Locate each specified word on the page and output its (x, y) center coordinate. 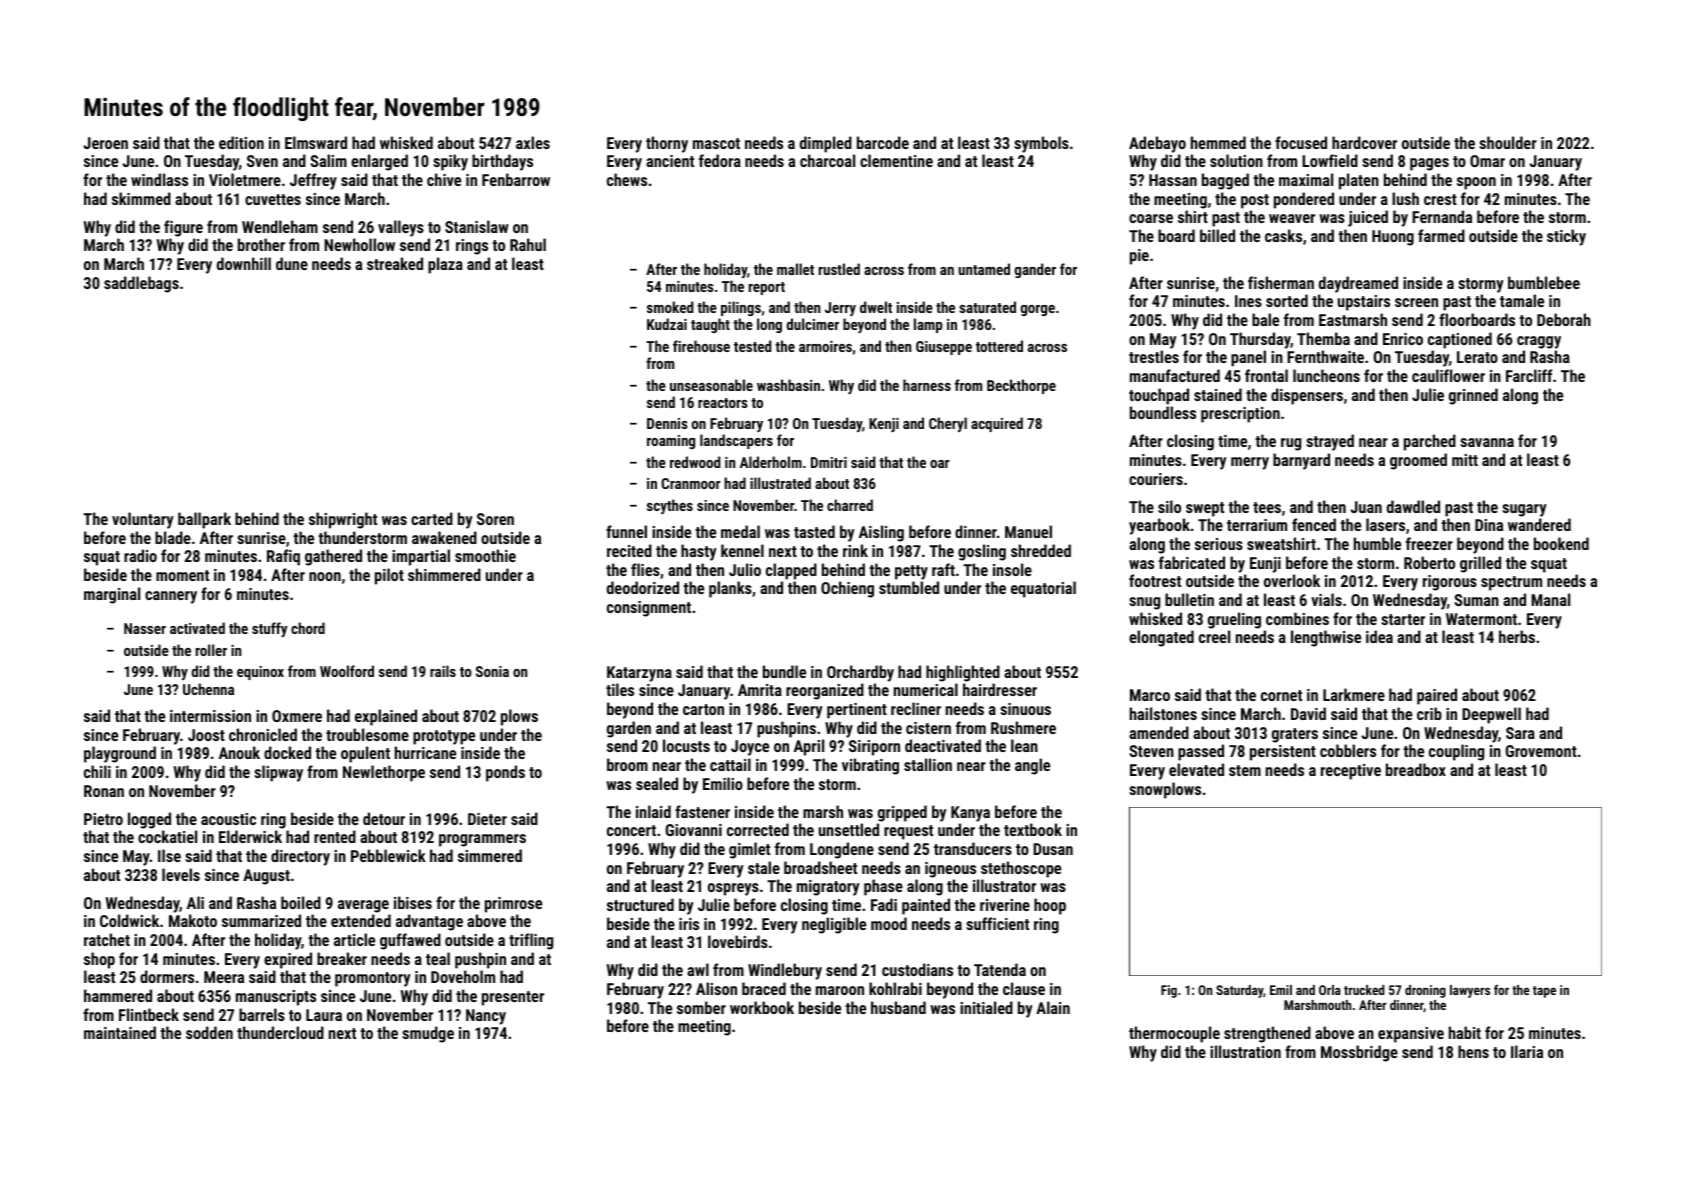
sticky (1566, 237)
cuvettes (273, 199)
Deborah (1564, 319)
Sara (1520, 733)
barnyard (1301, 461)
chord (308, 628)
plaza (445, 265)
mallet (795, 269)
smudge (428, 1034)
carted (432, 518)
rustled (839, 269)
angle (1032, 766)
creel (1214, 636)
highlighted (963, 673)
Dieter (487, 819)
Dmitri (829, 462)
